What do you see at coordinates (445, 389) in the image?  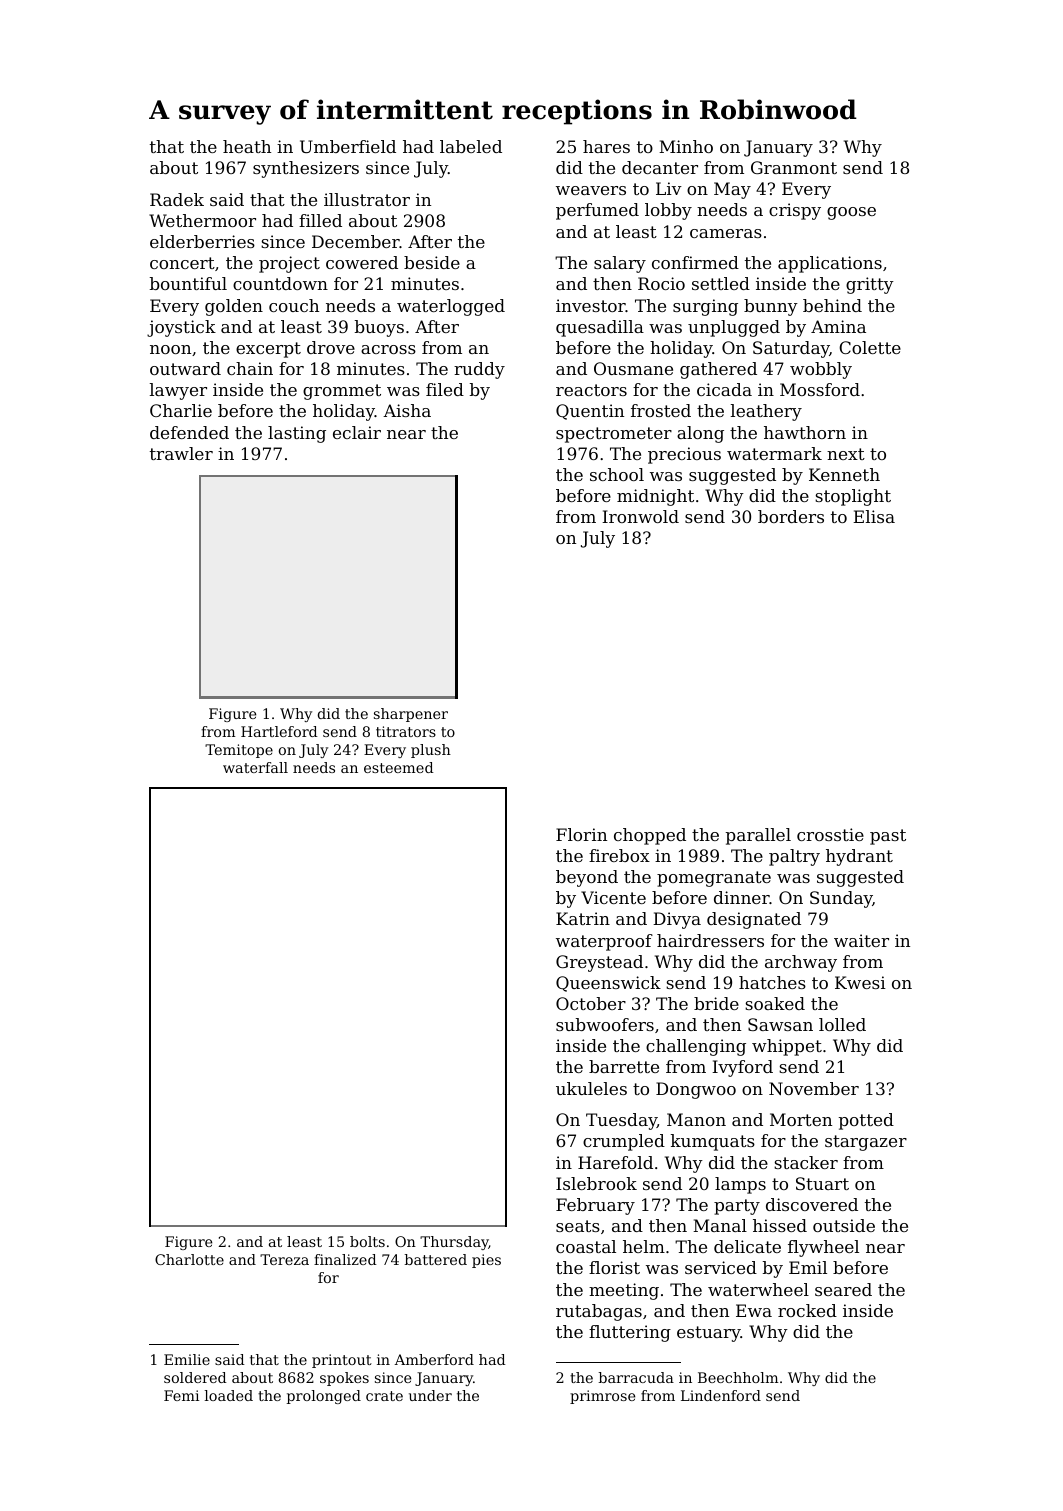 I see `filed` at bounding box center [445, 389].
